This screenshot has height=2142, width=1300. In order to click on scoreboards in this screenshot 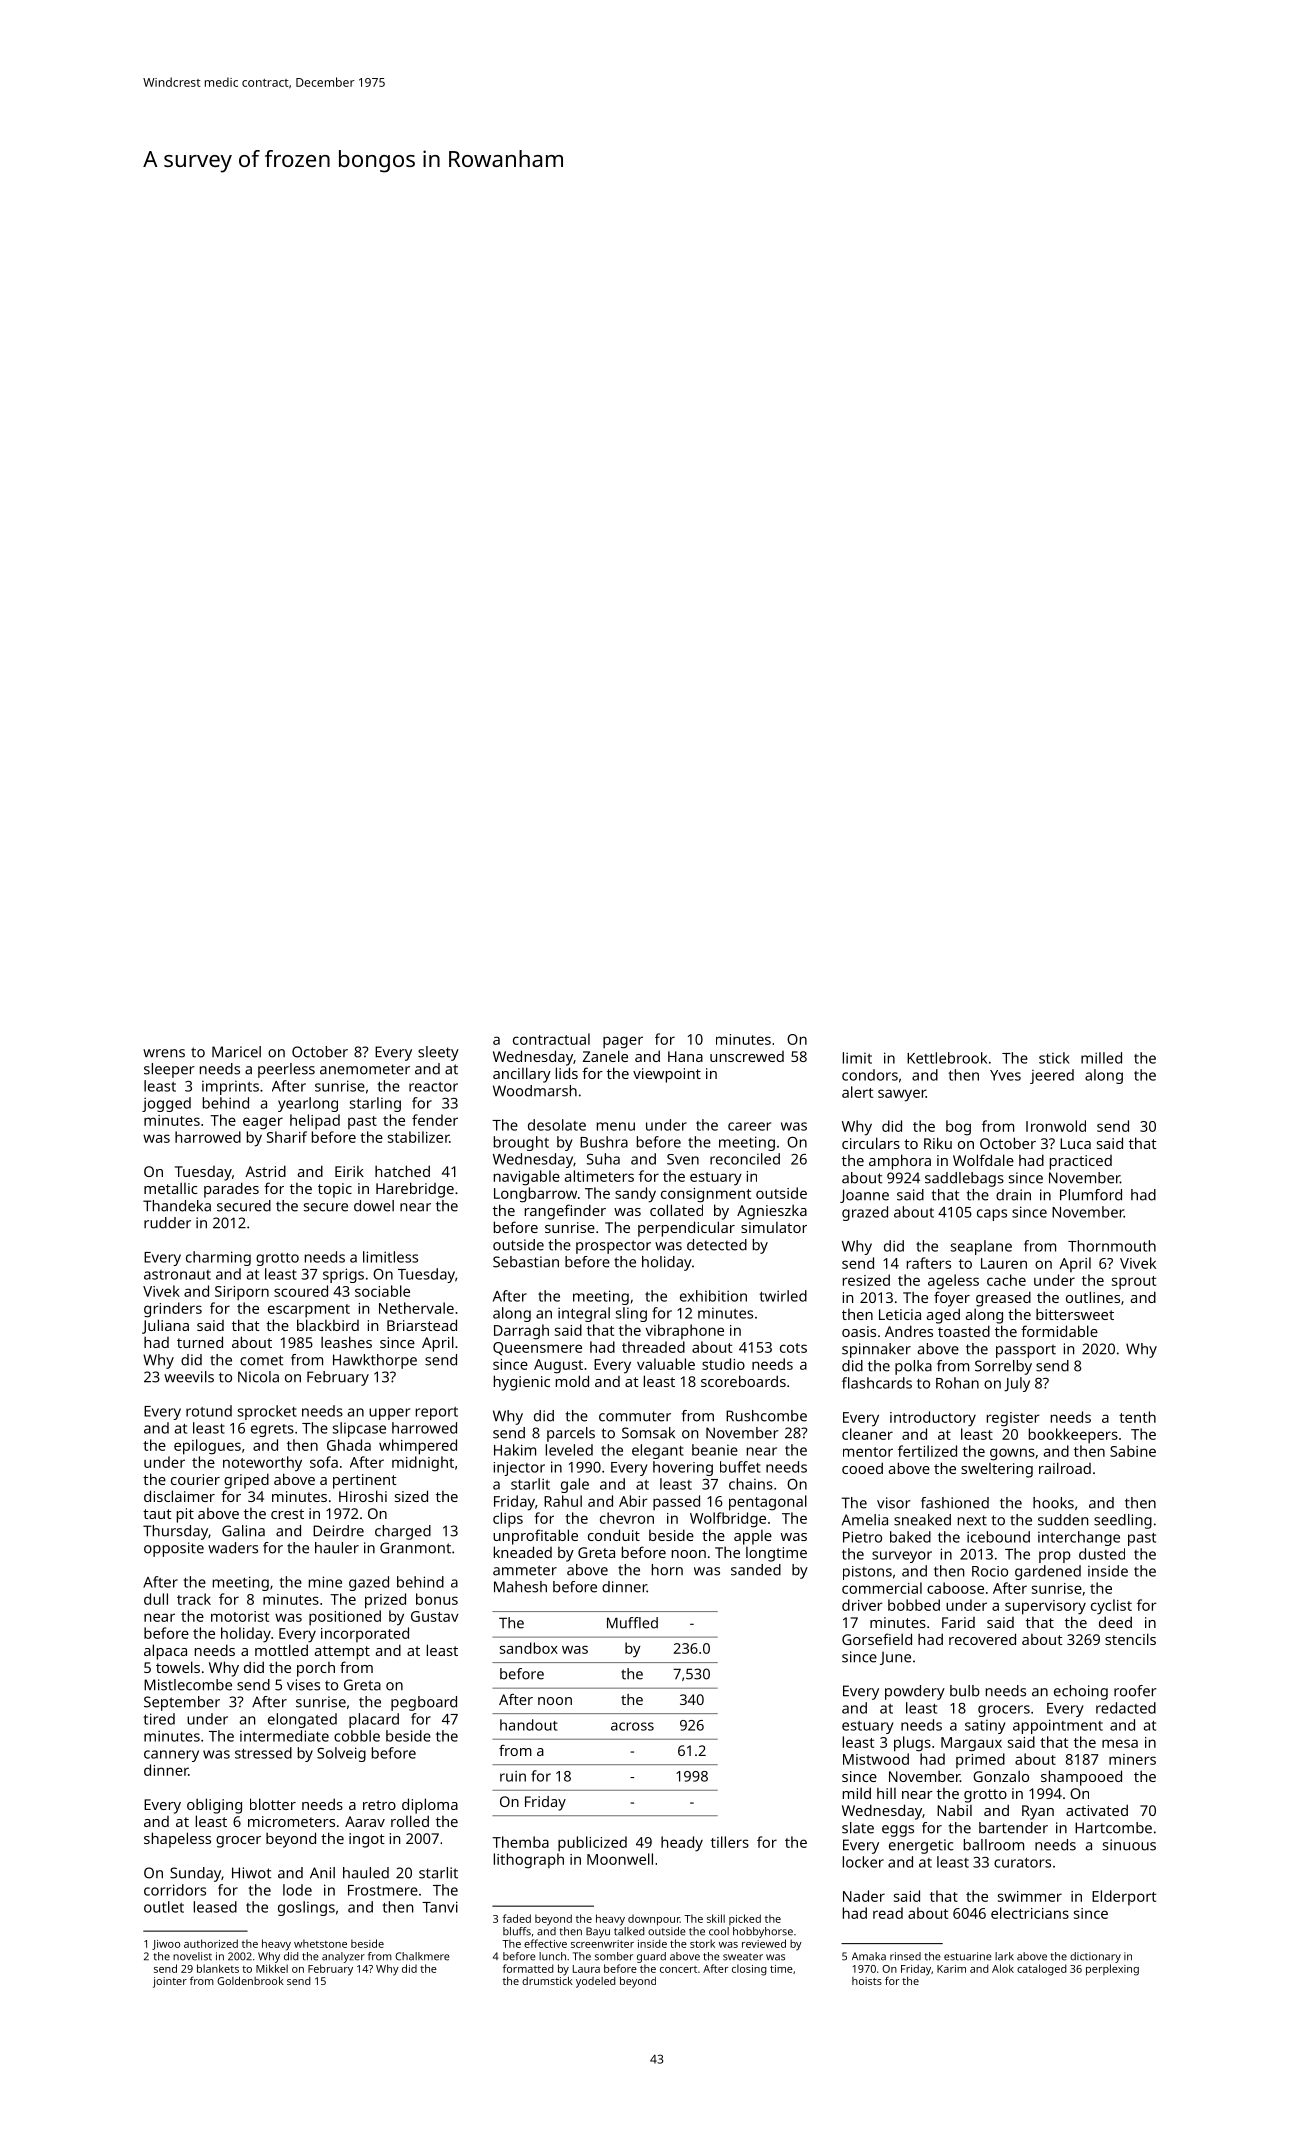, I will do `click(743, 1381)`.
